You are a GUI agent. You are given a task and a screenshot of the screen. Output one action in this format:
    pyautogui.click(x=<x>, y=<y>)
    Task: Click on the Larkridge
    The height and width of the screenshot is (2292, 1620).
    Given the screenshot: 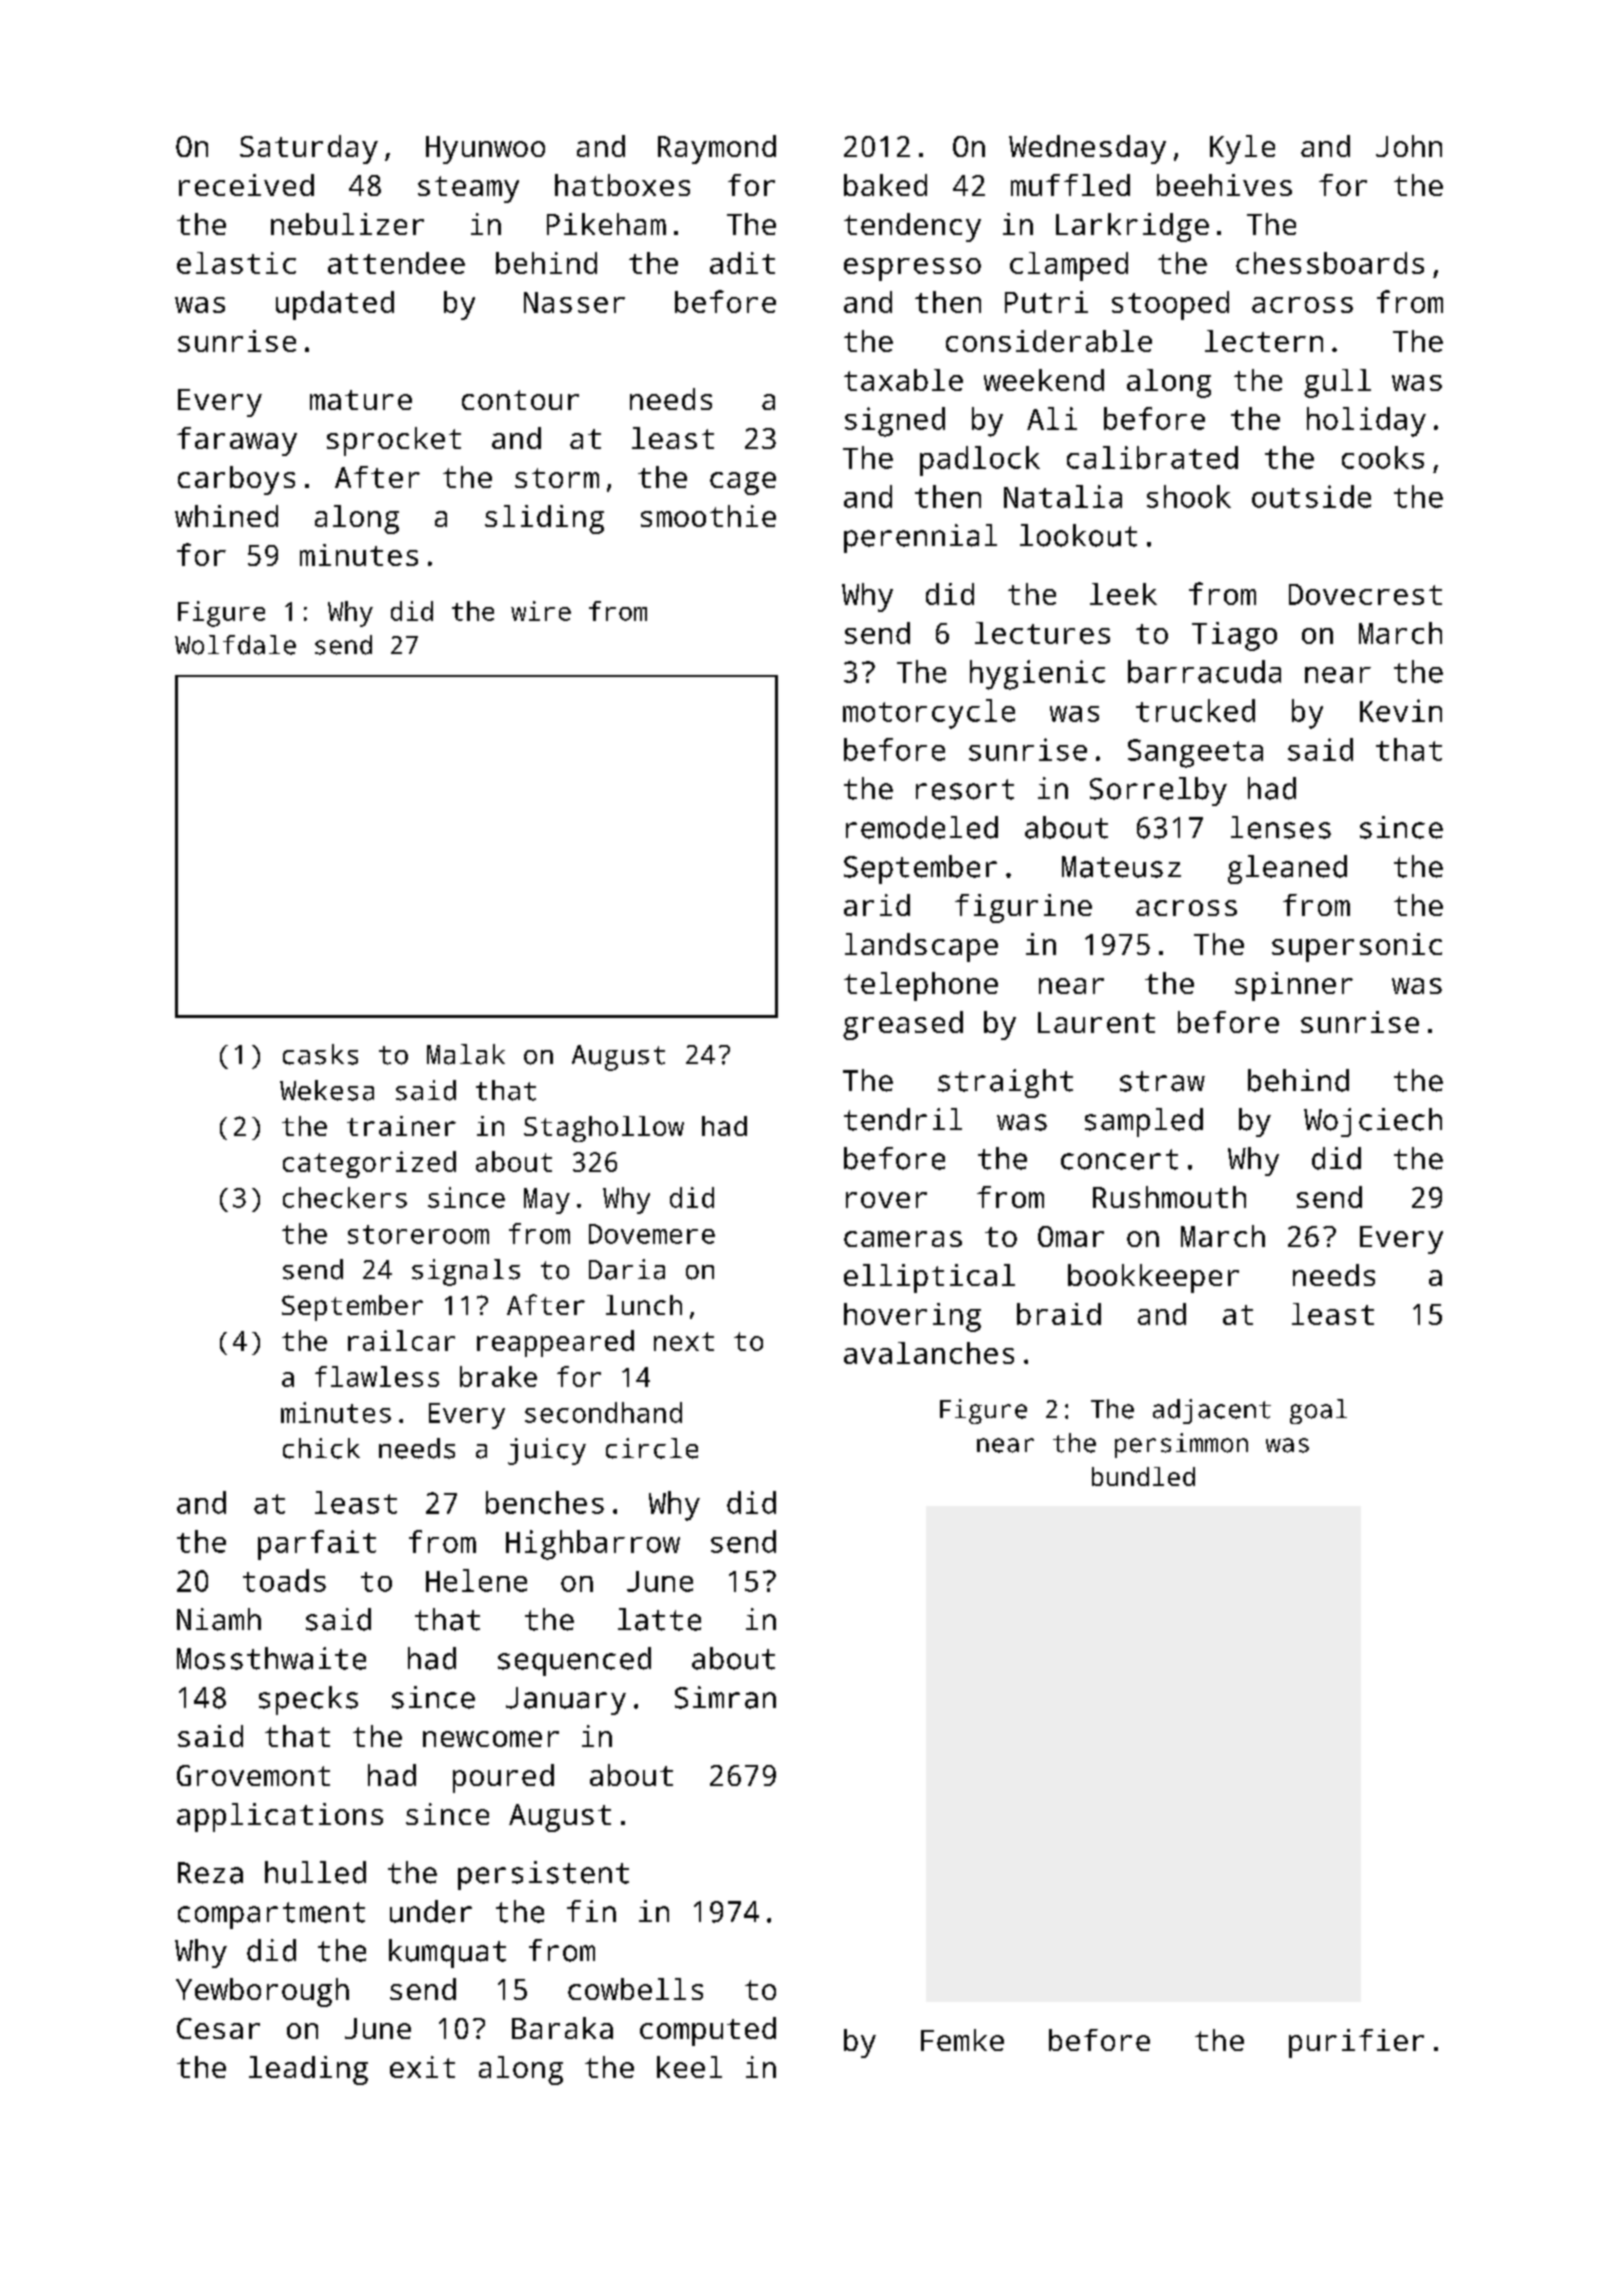 What is the action you would take?
    pyautogui.click(x=1132, y=227)
